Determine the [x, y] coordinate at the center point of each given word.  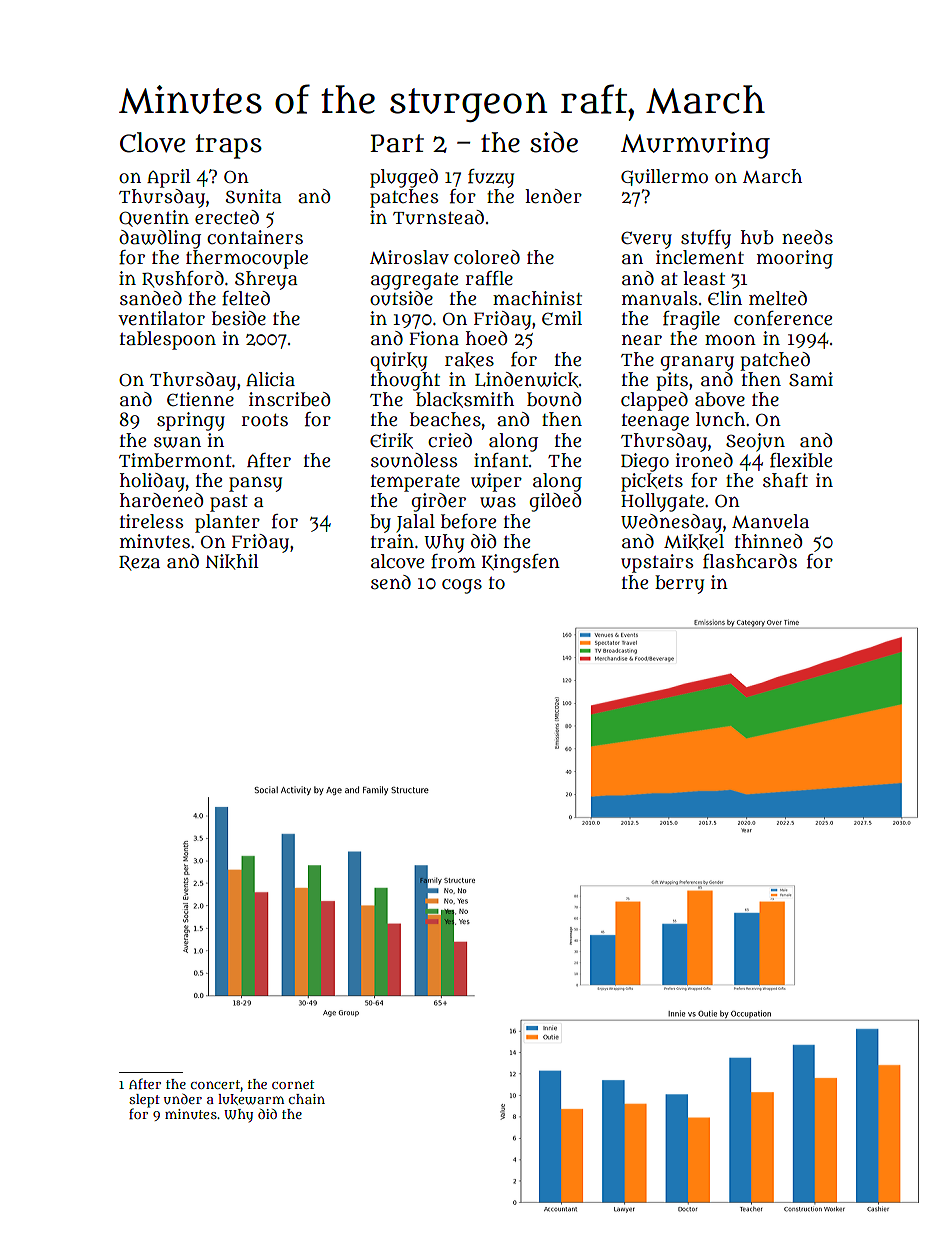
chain [307, 1099]
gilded [555, 502]
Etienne [200, 399]
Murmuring [695, 145]
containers [255, 237]
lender [553, 196]
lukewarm [251, 1099]
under [183, 1099]
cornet [293, 1084]
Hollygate [662, 502]
